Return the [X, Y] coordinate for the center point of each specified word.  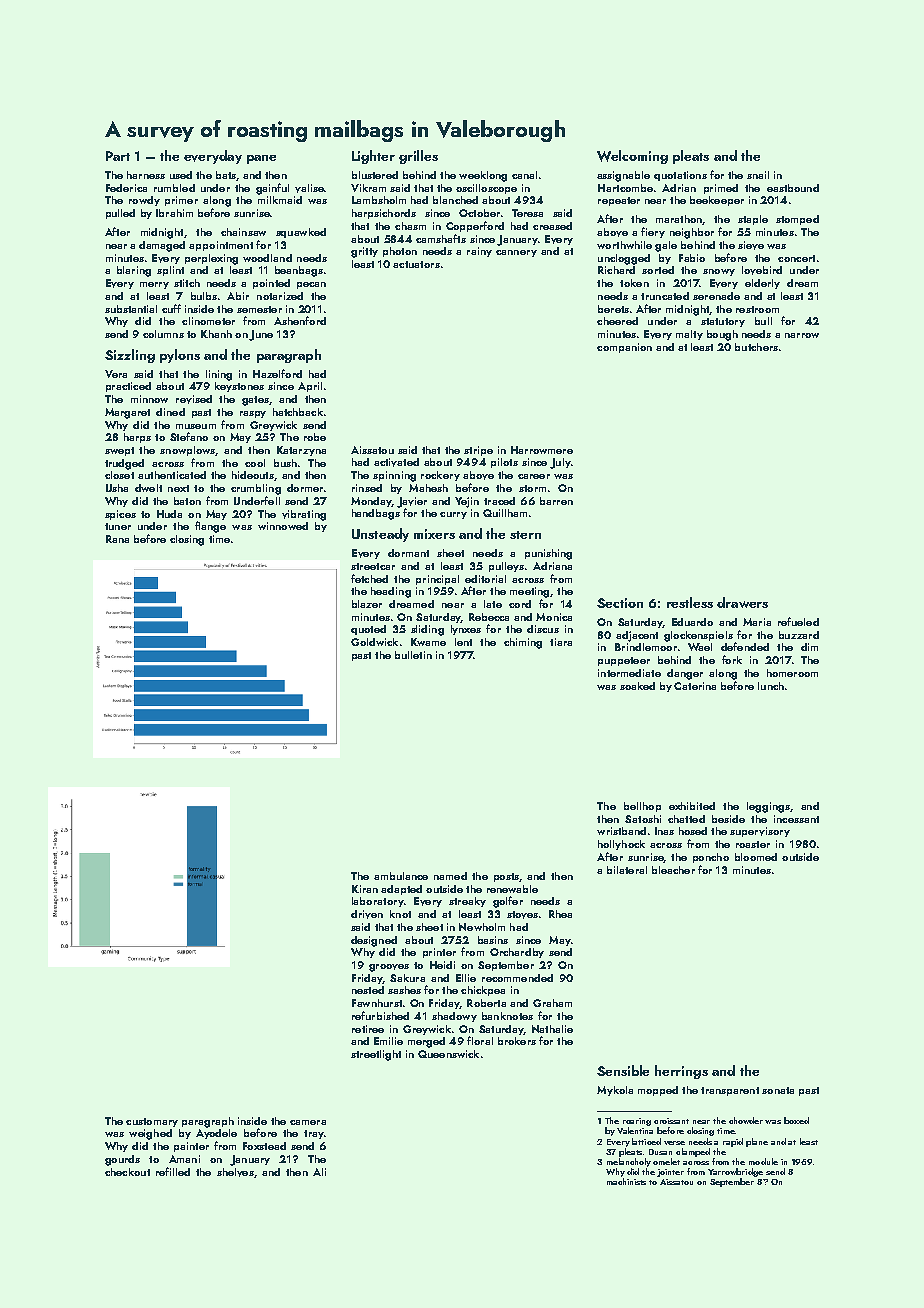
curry [453, 515]
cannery [516, 253]
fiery [653, 232]
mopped [658, 1091]
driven [367, 914]
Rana [117, 539]
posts [506, 877]
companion [624, 348]
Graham [552, 1003]
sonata [778, 1090]
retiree [368, 1029]
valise [309, 188]
